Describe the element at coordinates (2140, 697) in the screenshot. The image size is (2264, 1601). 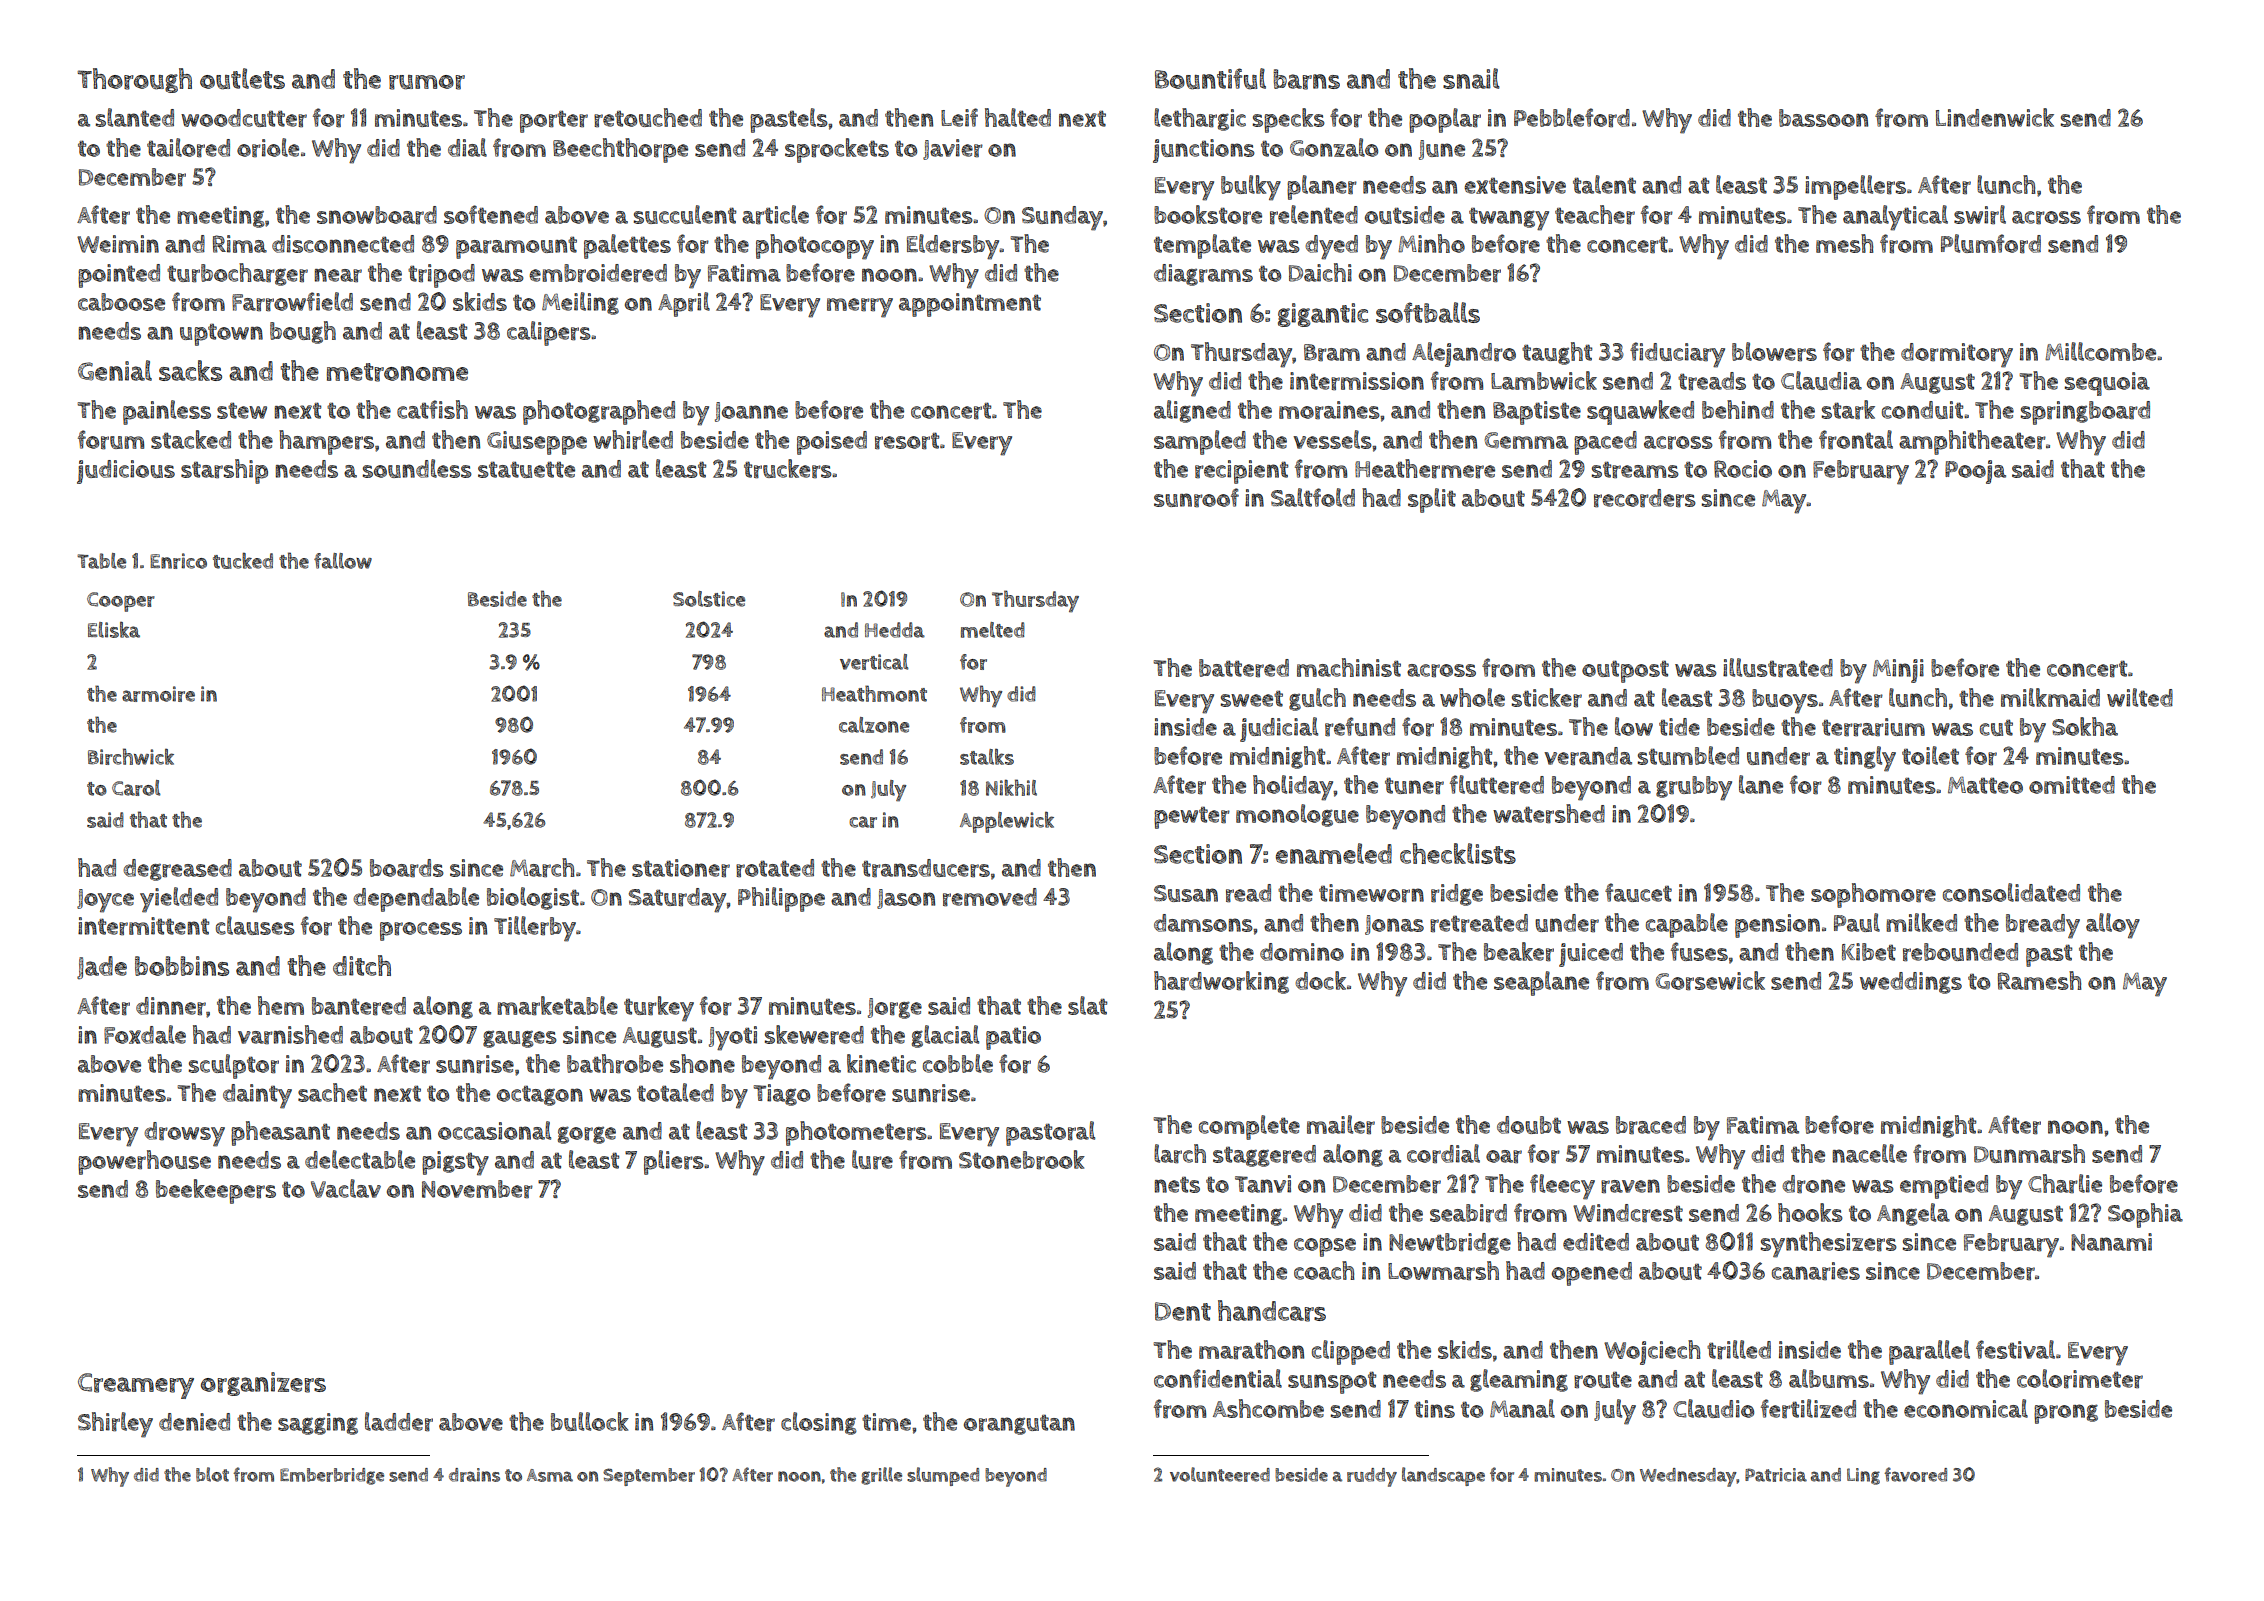
I see `wilted` at that location.
